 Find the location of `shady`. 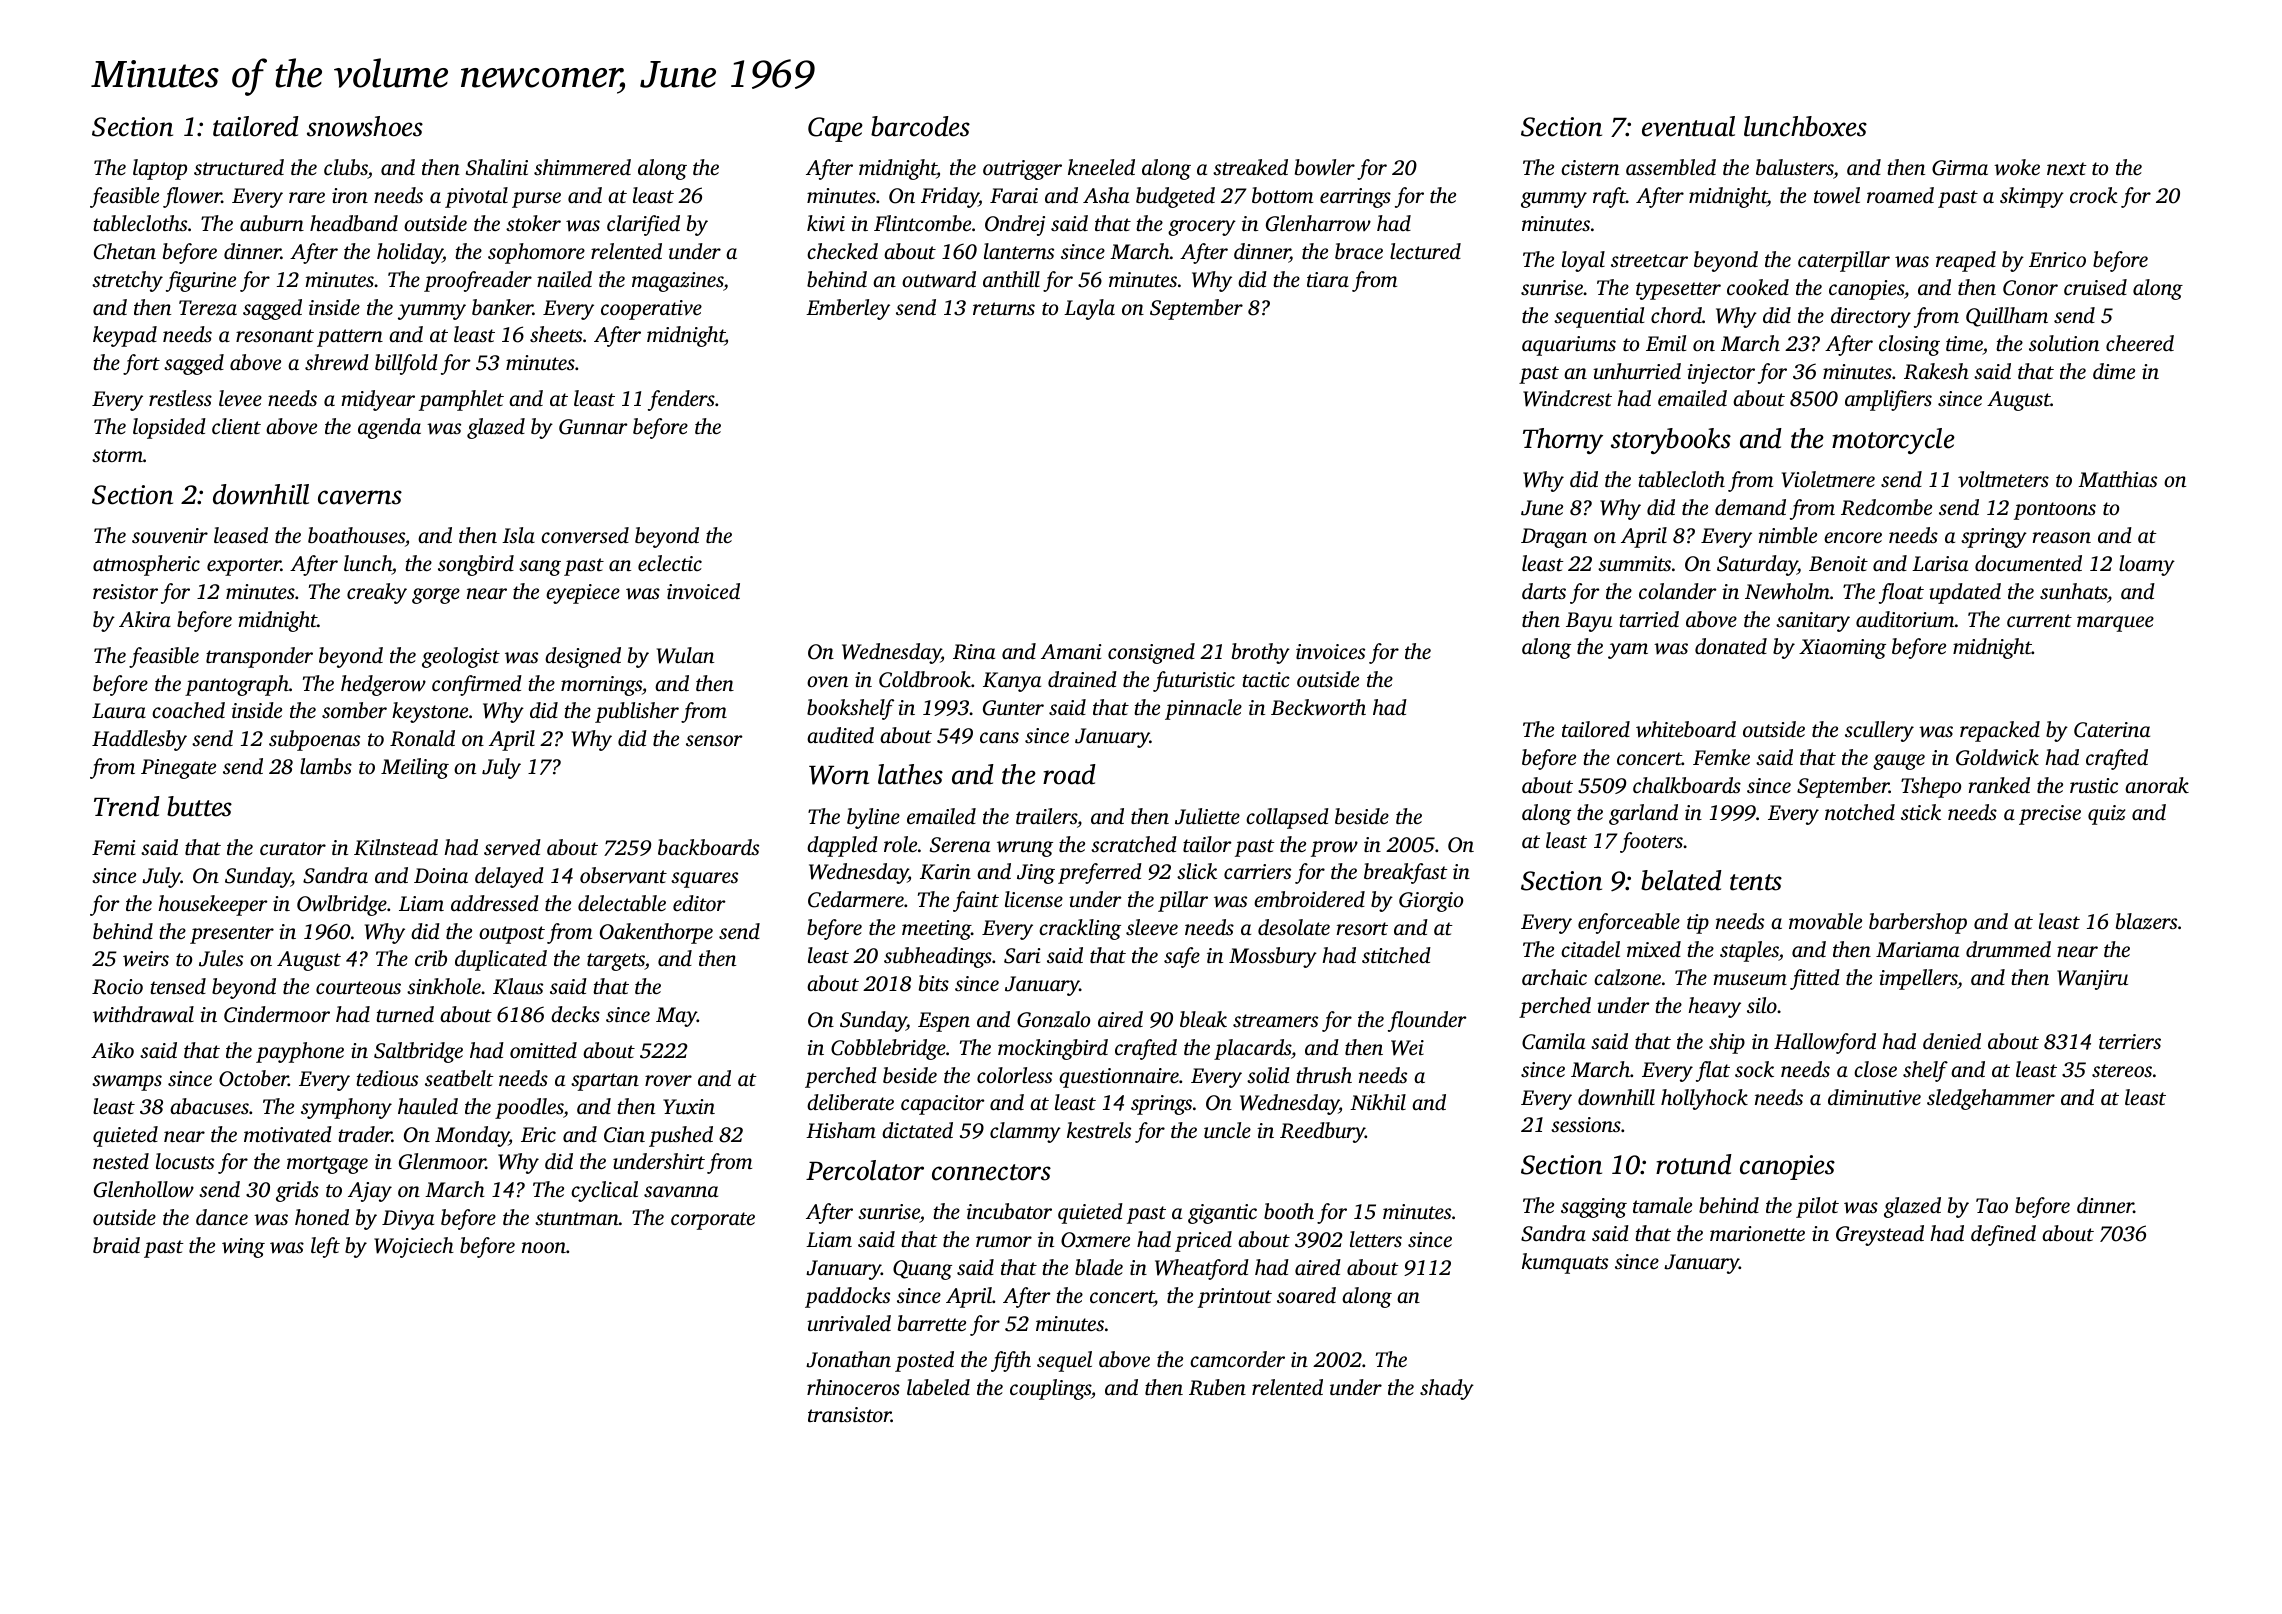

shady is located at coordinates (1447, 1389).
